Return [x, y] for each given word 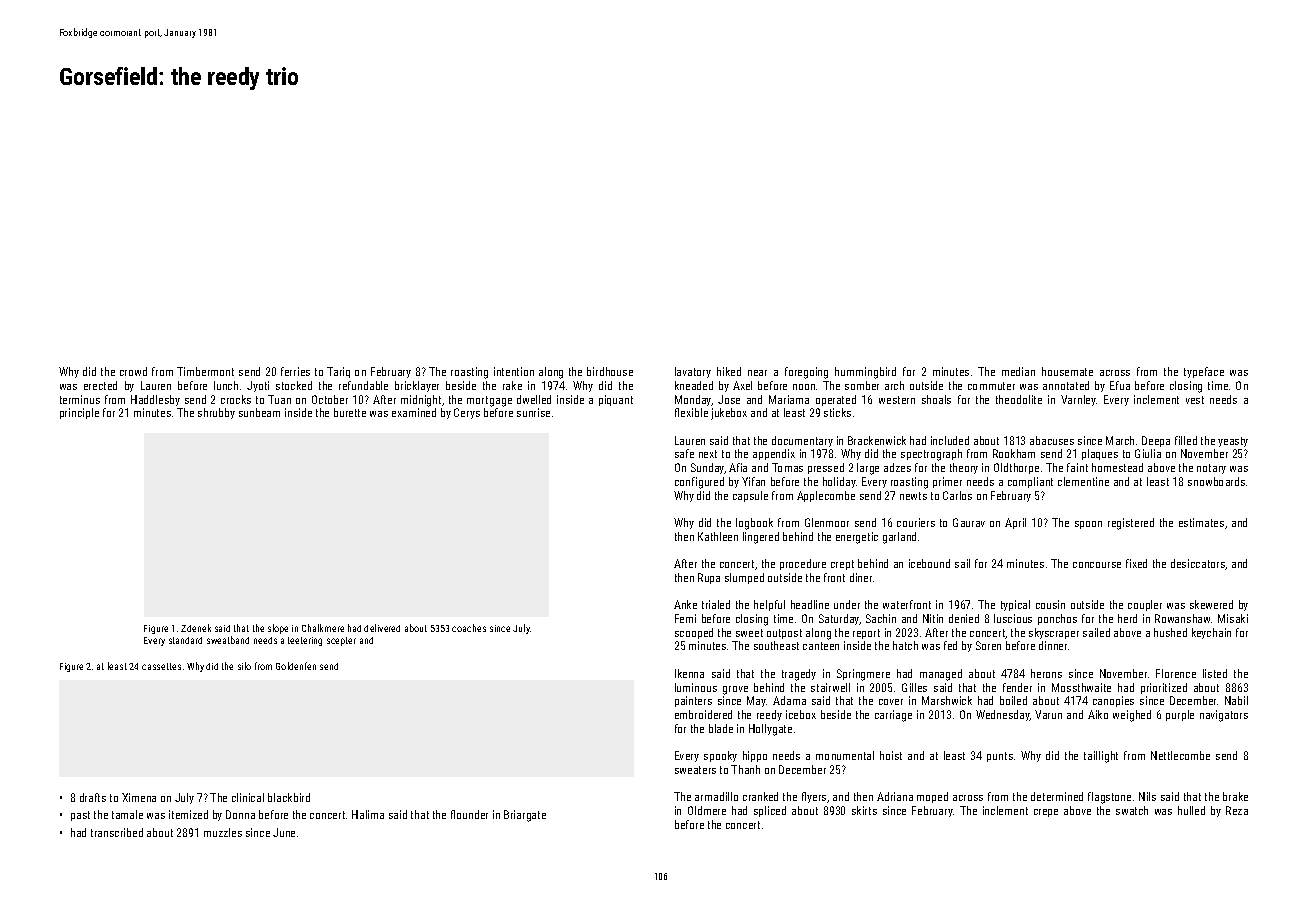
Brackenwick [877, 440]
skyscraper [1054, 633]
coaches [469, 628]
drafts [93, 797]
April [1015, 523]
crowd [133, 371]
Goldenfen [296, 666]
